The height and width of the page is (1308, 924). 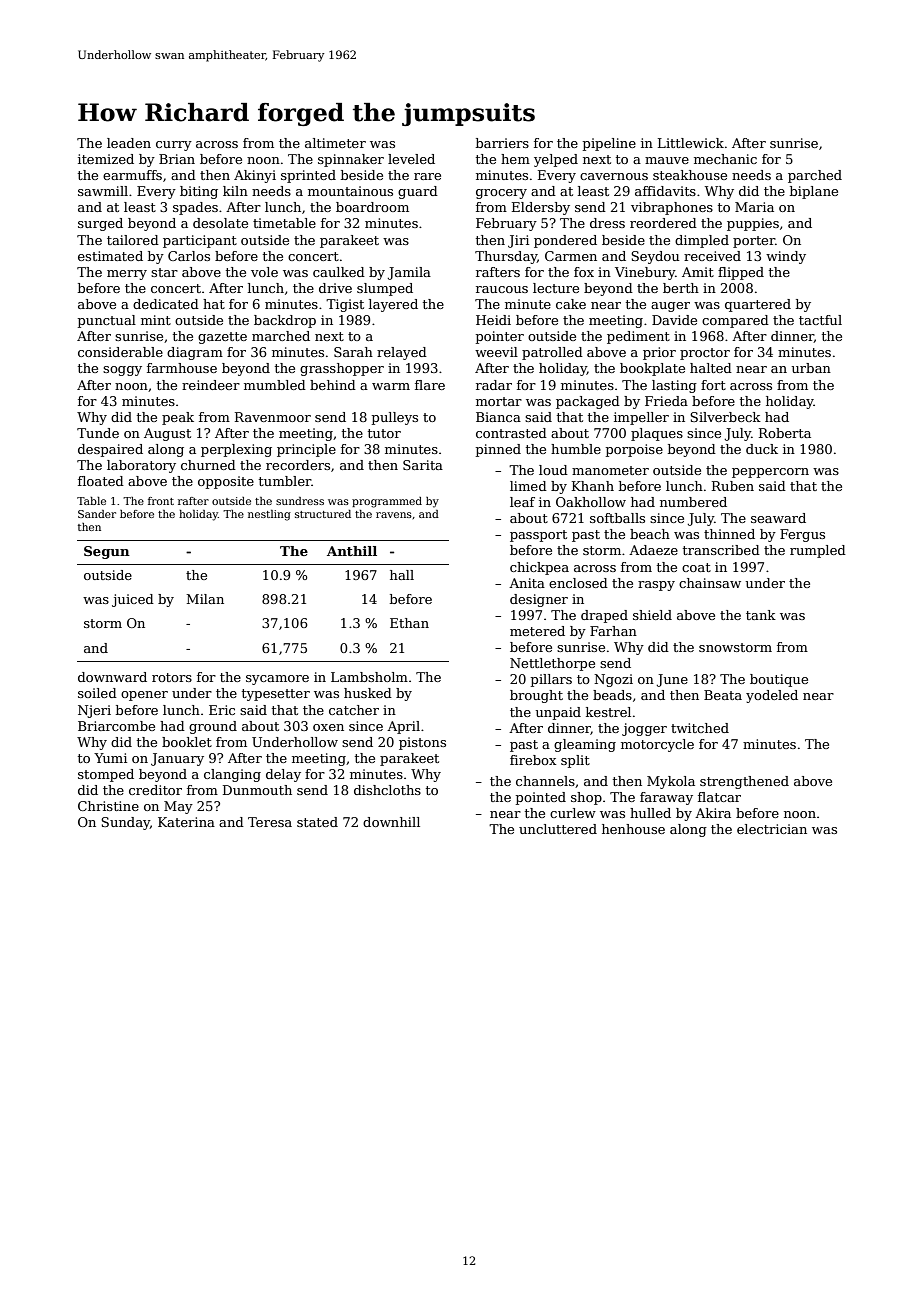 What do you see at coordinates (195, 353) in the page?
I see `diagram` at bounding box center [195, 353].
